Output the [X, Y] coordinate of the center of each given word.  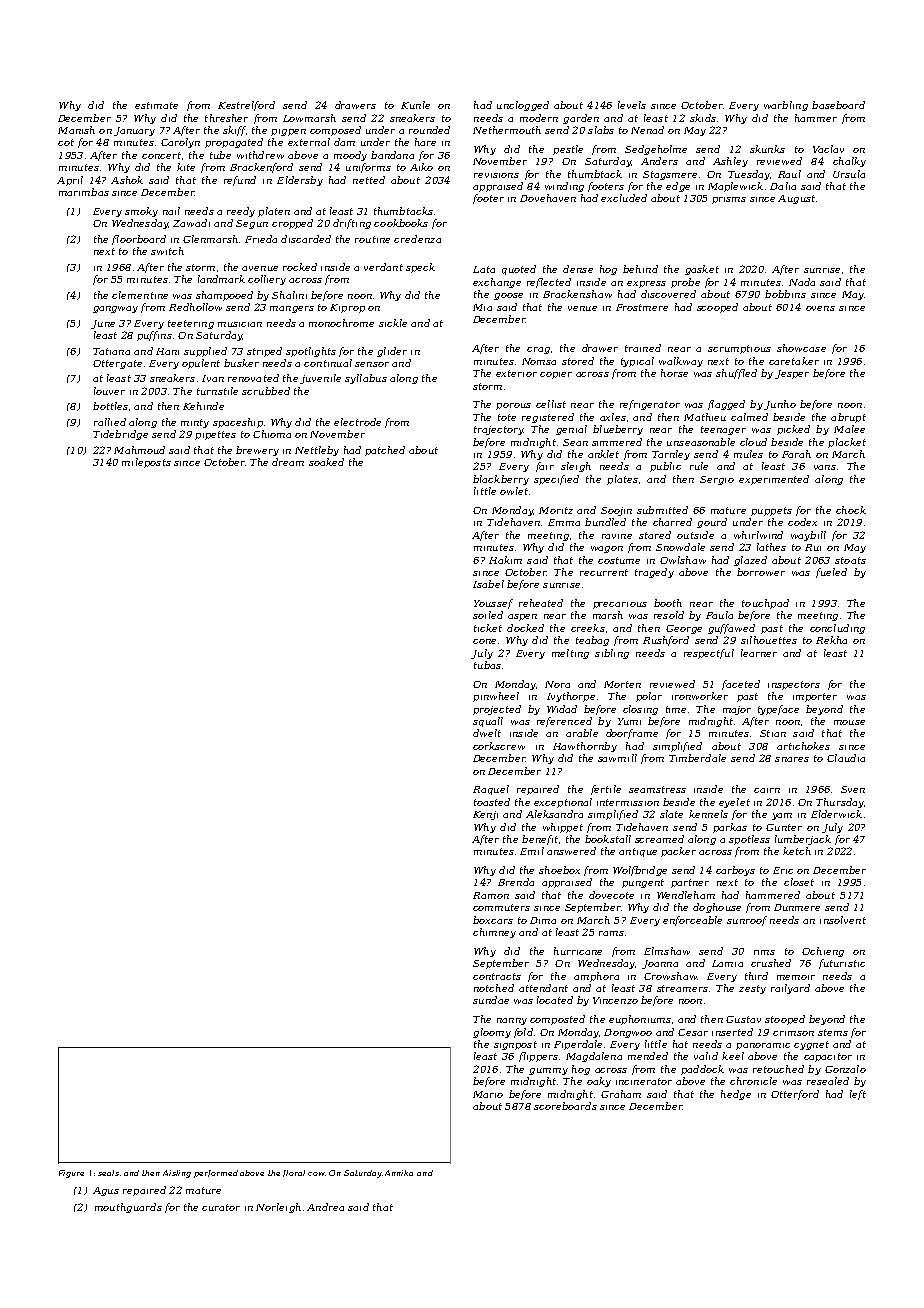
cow [316, 1174]
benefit [540, 840]
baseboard [838, 105]
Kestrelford [246, 106]
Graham [621, 1094]
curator [221, 1207]
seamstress [657, 789]
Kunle [415, 105]
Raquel [491, 790]
